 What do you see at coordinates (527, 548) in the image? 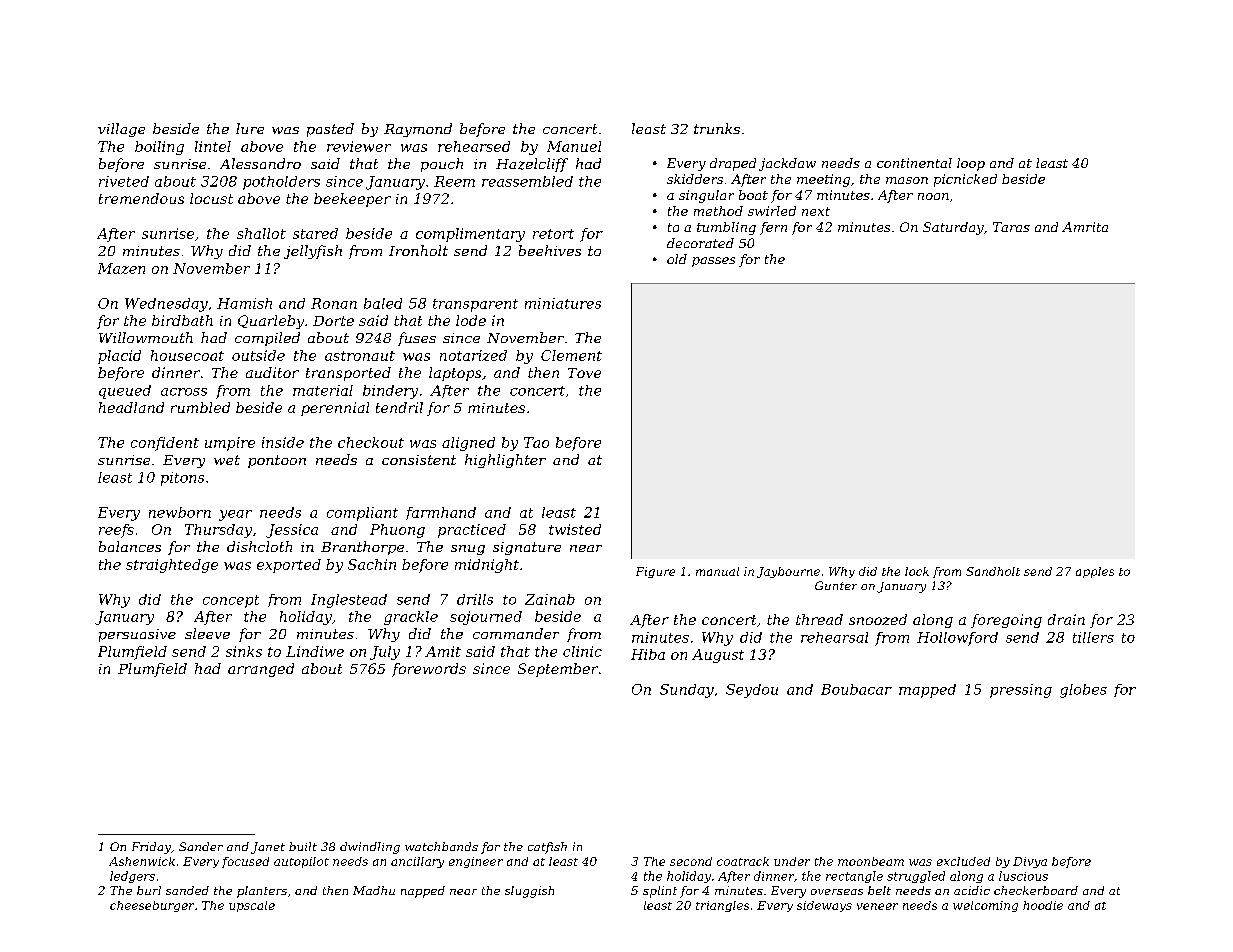
I see `signature` at bounding box center [527, 548].
